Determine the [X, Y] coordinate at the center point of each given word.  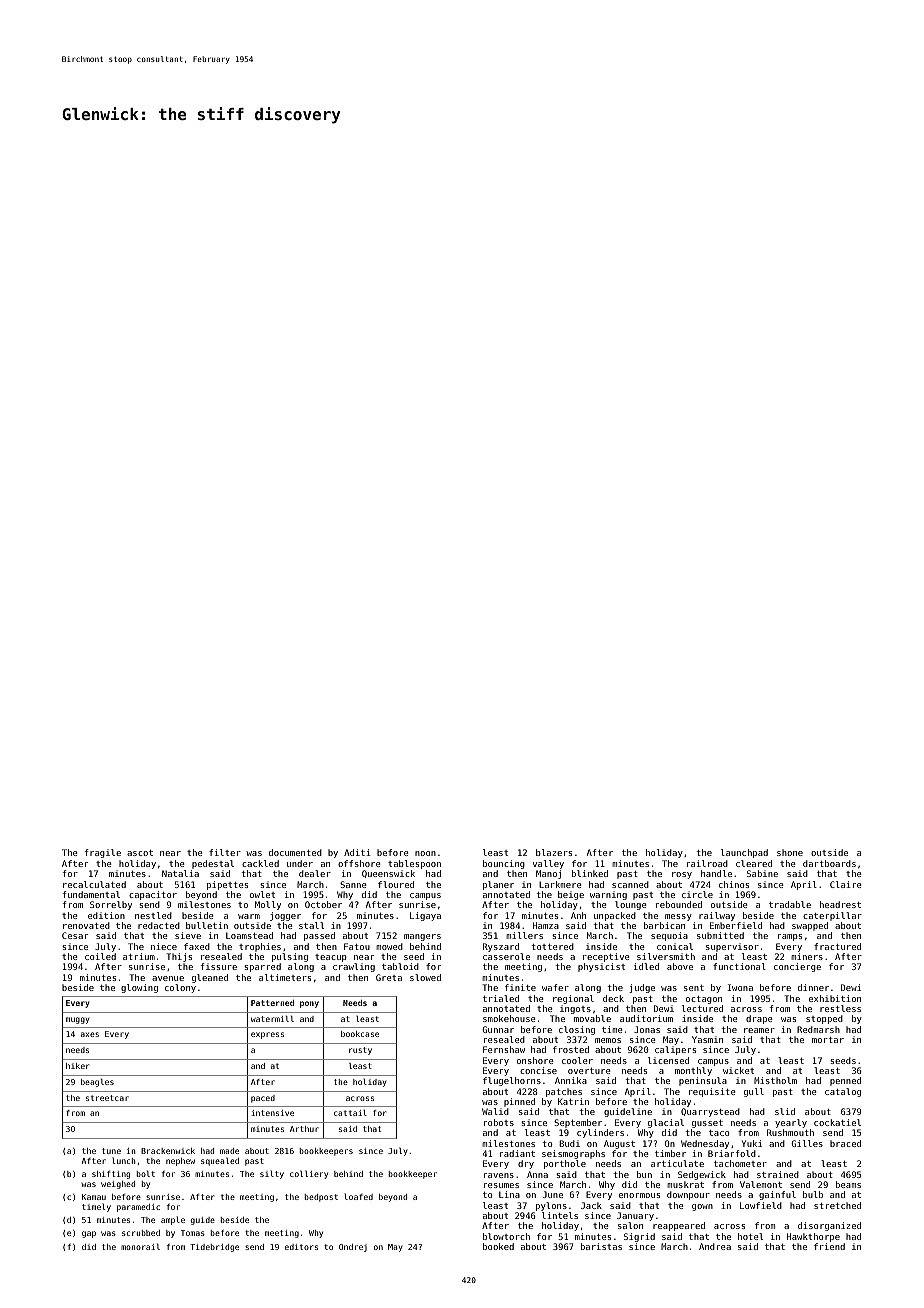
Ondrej [353, 1248]
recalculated [94, 884]
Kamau [94, 1197]
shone [790, 852]
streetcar [107, 1098]
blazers [554, 852]
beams [848, 1184]
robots [499, 1122]
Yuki [752, 1143]
